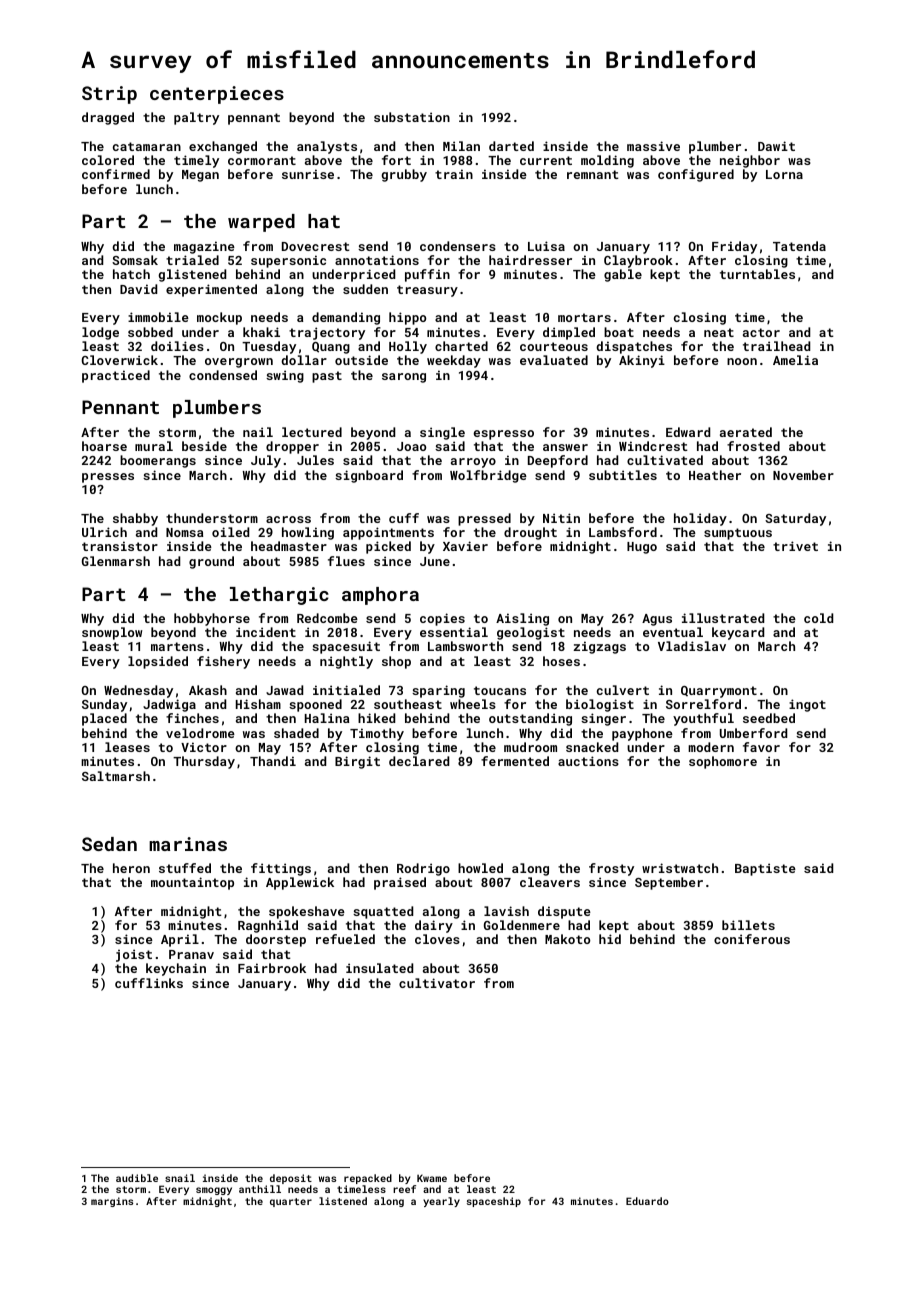 The height and width of the screenshot is (1308, 924). I want to click on yearly, so click(441, 1202).
